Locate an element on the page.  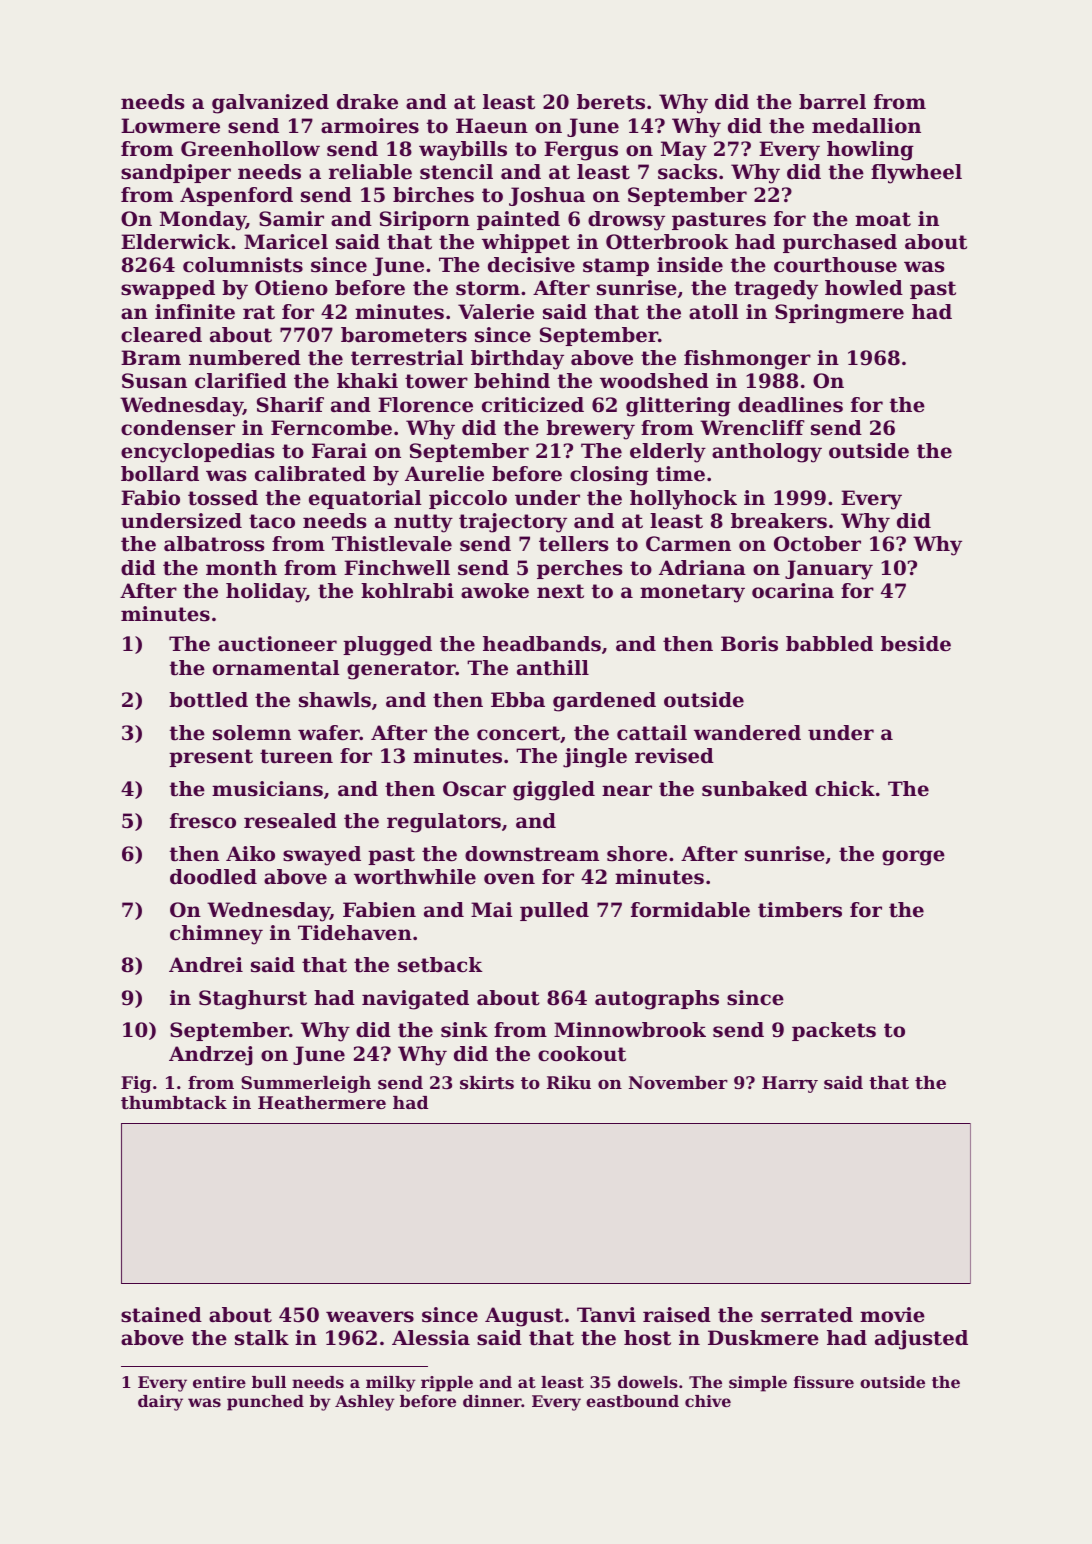
Aspenford is located at coordinates (236, 196).
